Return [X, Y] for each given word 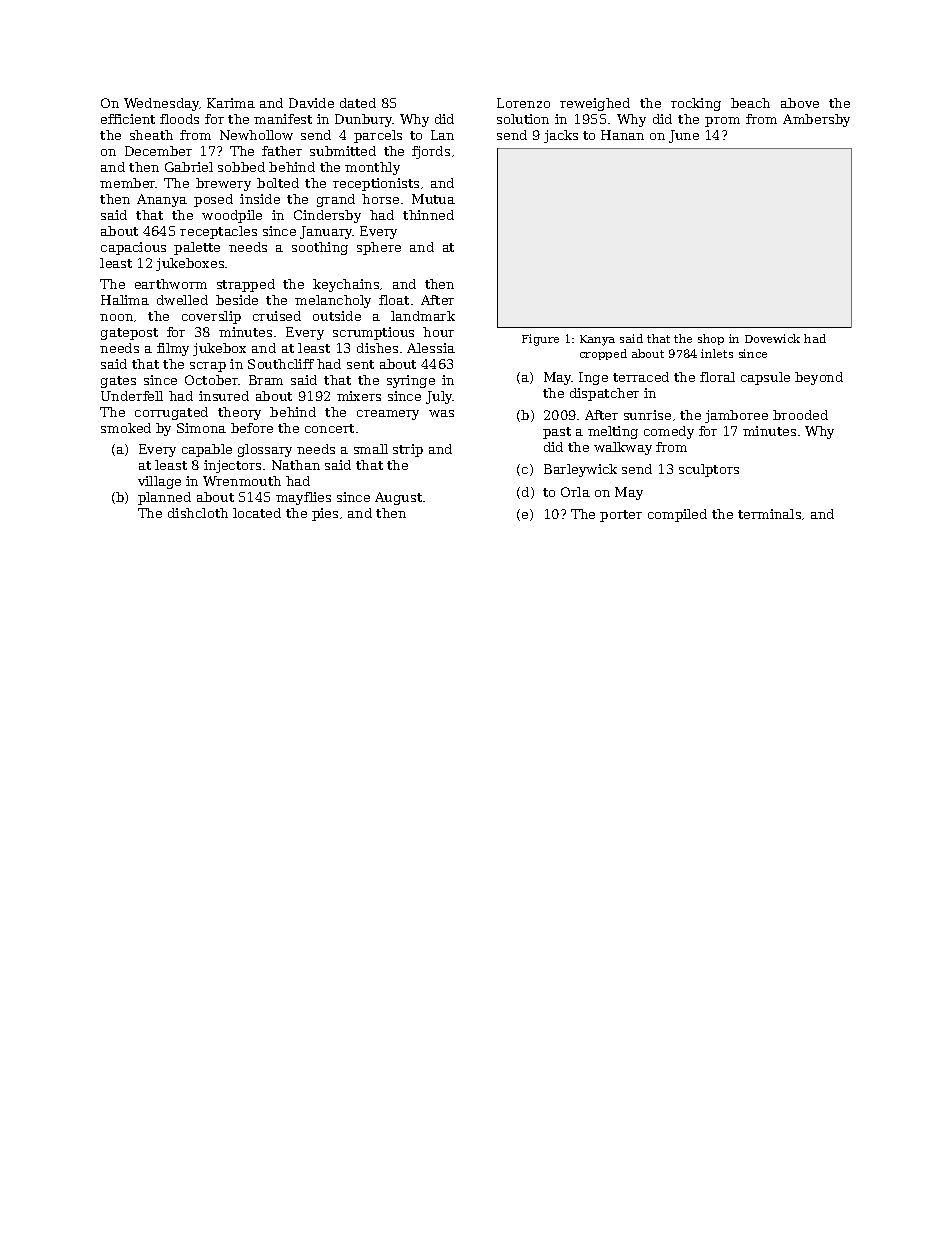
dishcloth [198, 513]
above [800, 103]
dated [358, 103]
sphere [379, 248]
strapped [246, 285]
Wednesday [161, 104]
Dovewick [772, 338]
